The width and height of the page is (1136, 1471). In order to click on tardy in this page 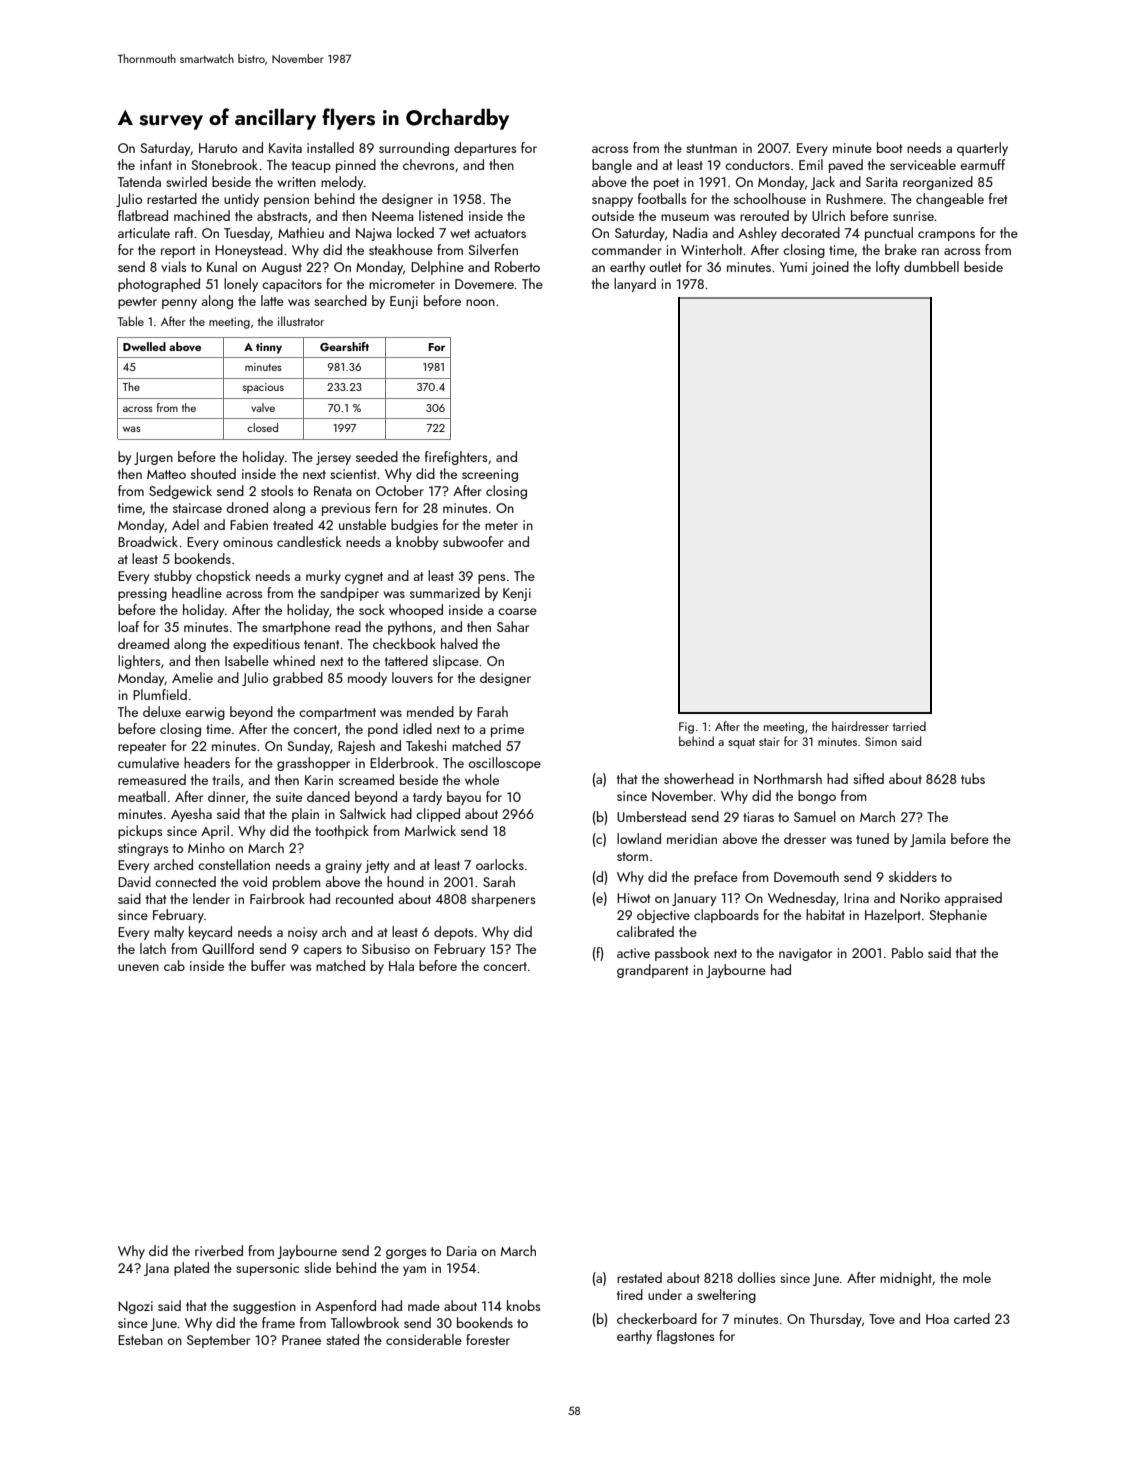, I will do `click(427, 798)`.
